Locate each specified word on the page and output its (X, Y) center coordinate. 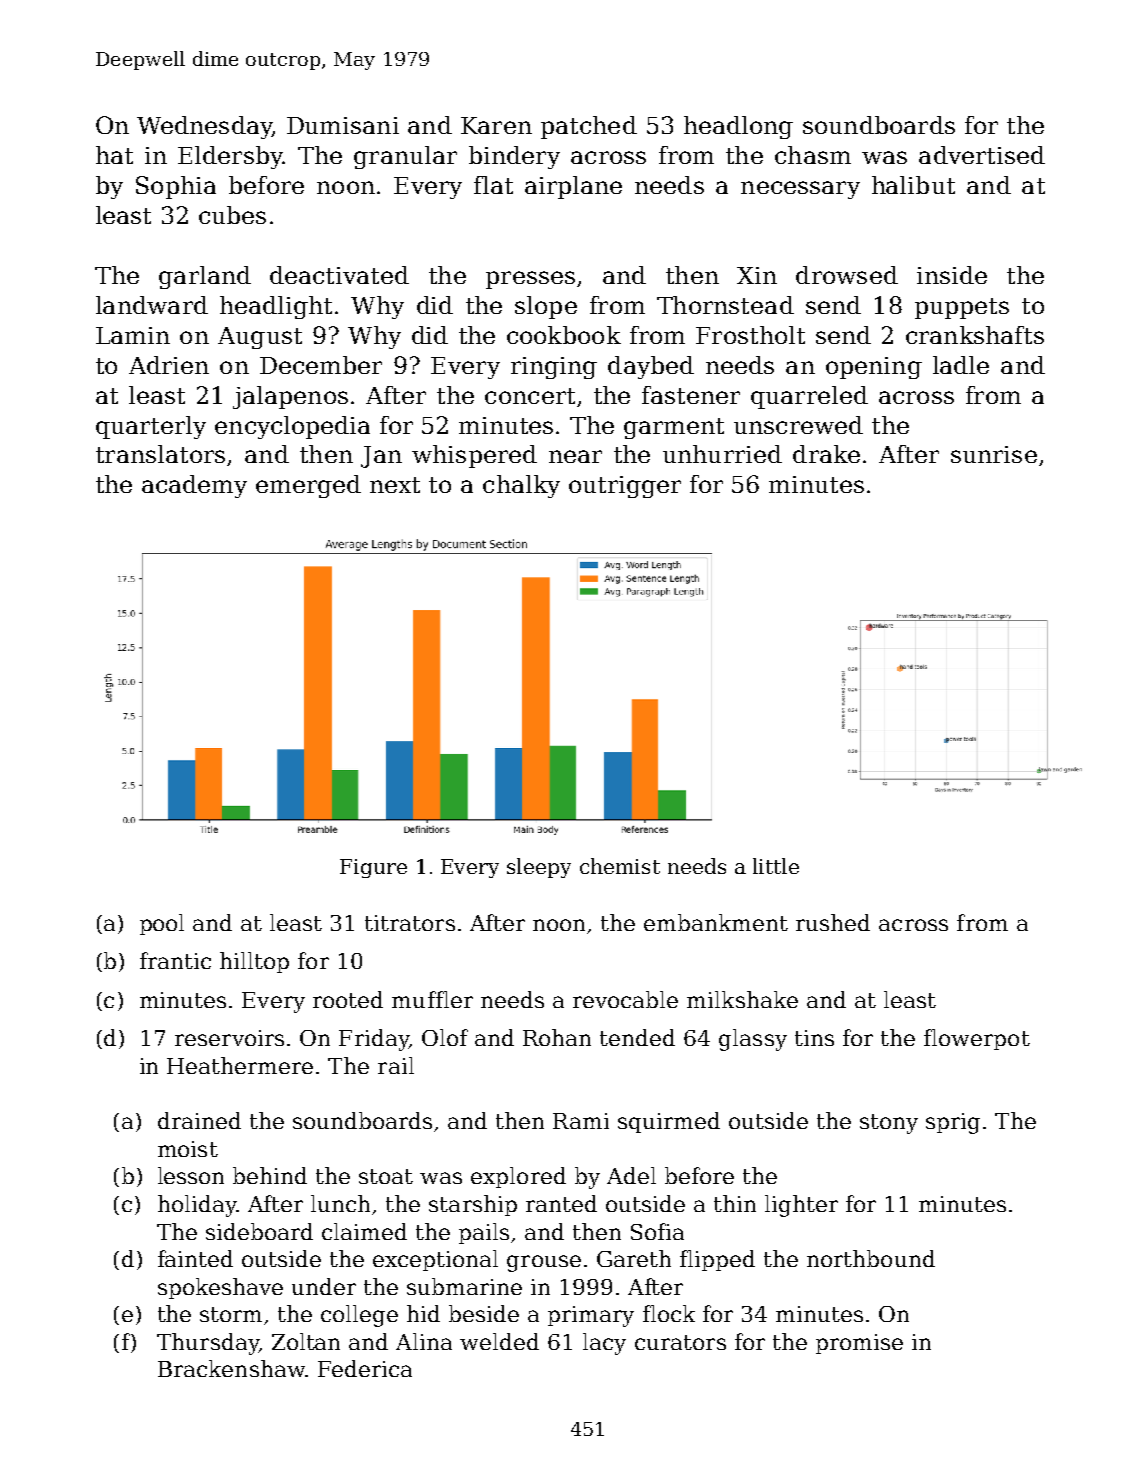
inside (952, 275)
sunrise (994, 454)
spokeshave (220, 1288)
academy (194, 486)
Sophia (176, 187)
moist (188, 1149)
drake (826, 454)
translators (160, 454)
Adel (631, 1175)
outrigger (625, 487)
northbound (871, 1258)
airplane (573, 187)
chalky (521, 486)
